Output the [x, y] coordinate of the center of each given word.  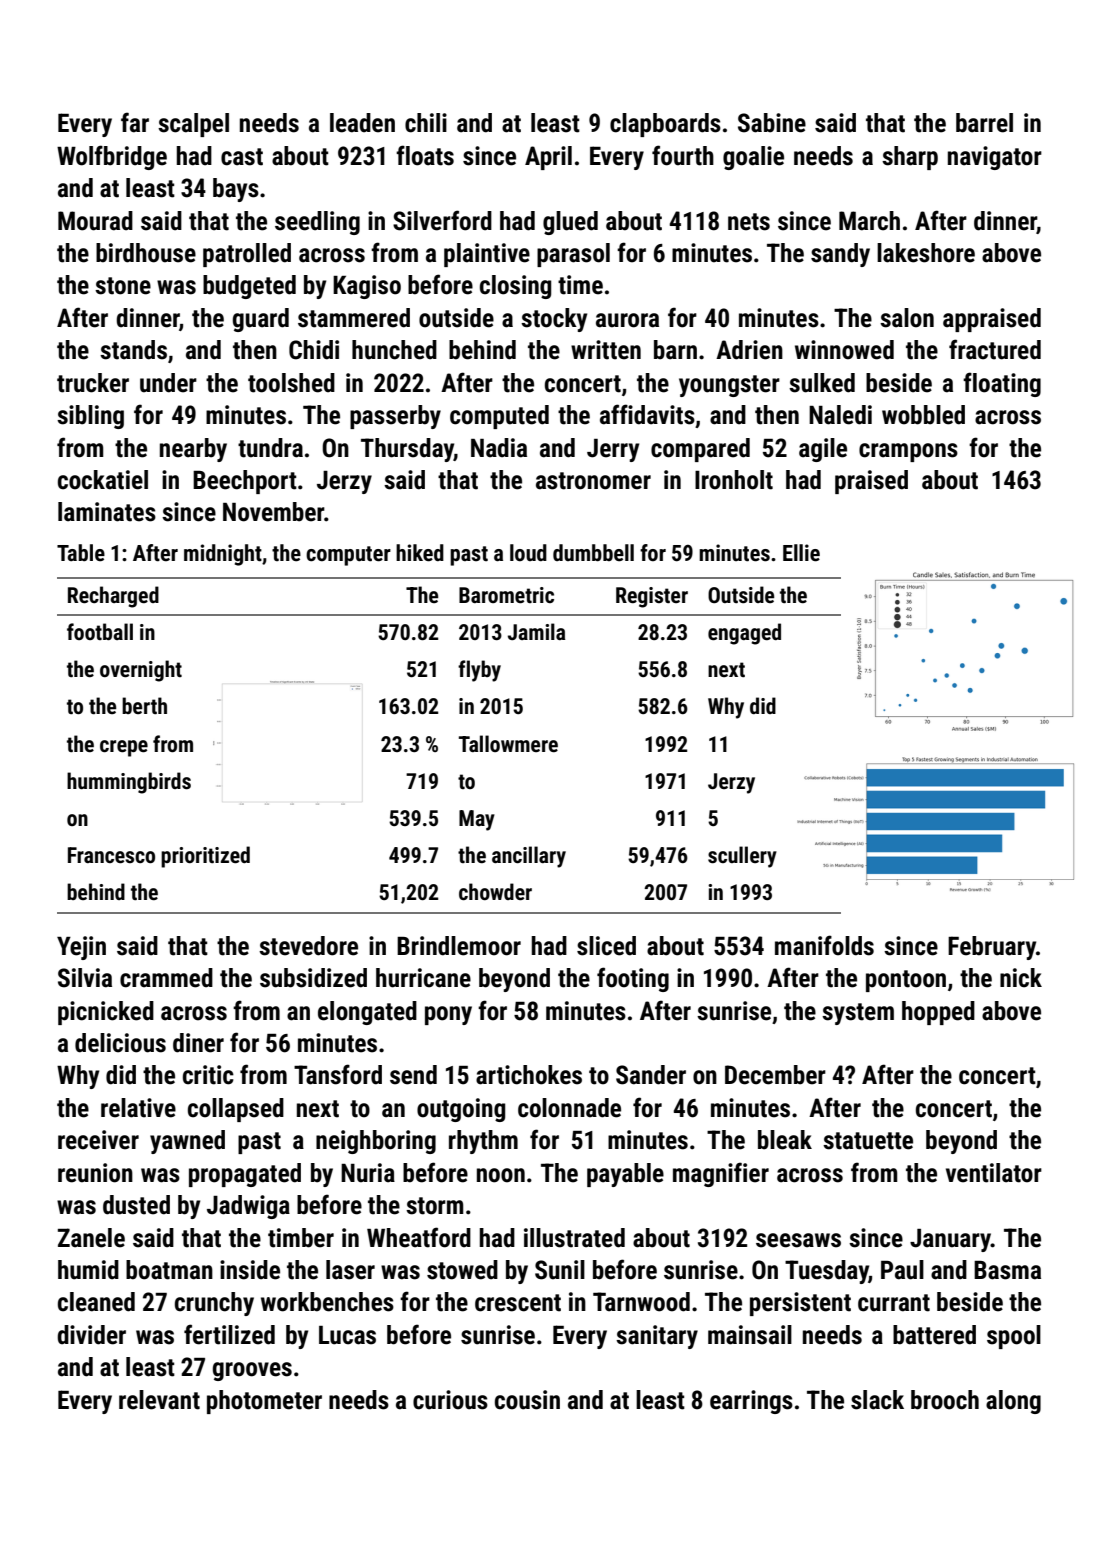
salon [907, 318]
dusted [136, 1205]
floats [425, 155]
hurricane [423, 978]
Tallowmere [508, 743]
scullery [742, 857]
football [100, 631]
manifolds [824, 945]
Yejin [81, 948]
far [135, 122]
